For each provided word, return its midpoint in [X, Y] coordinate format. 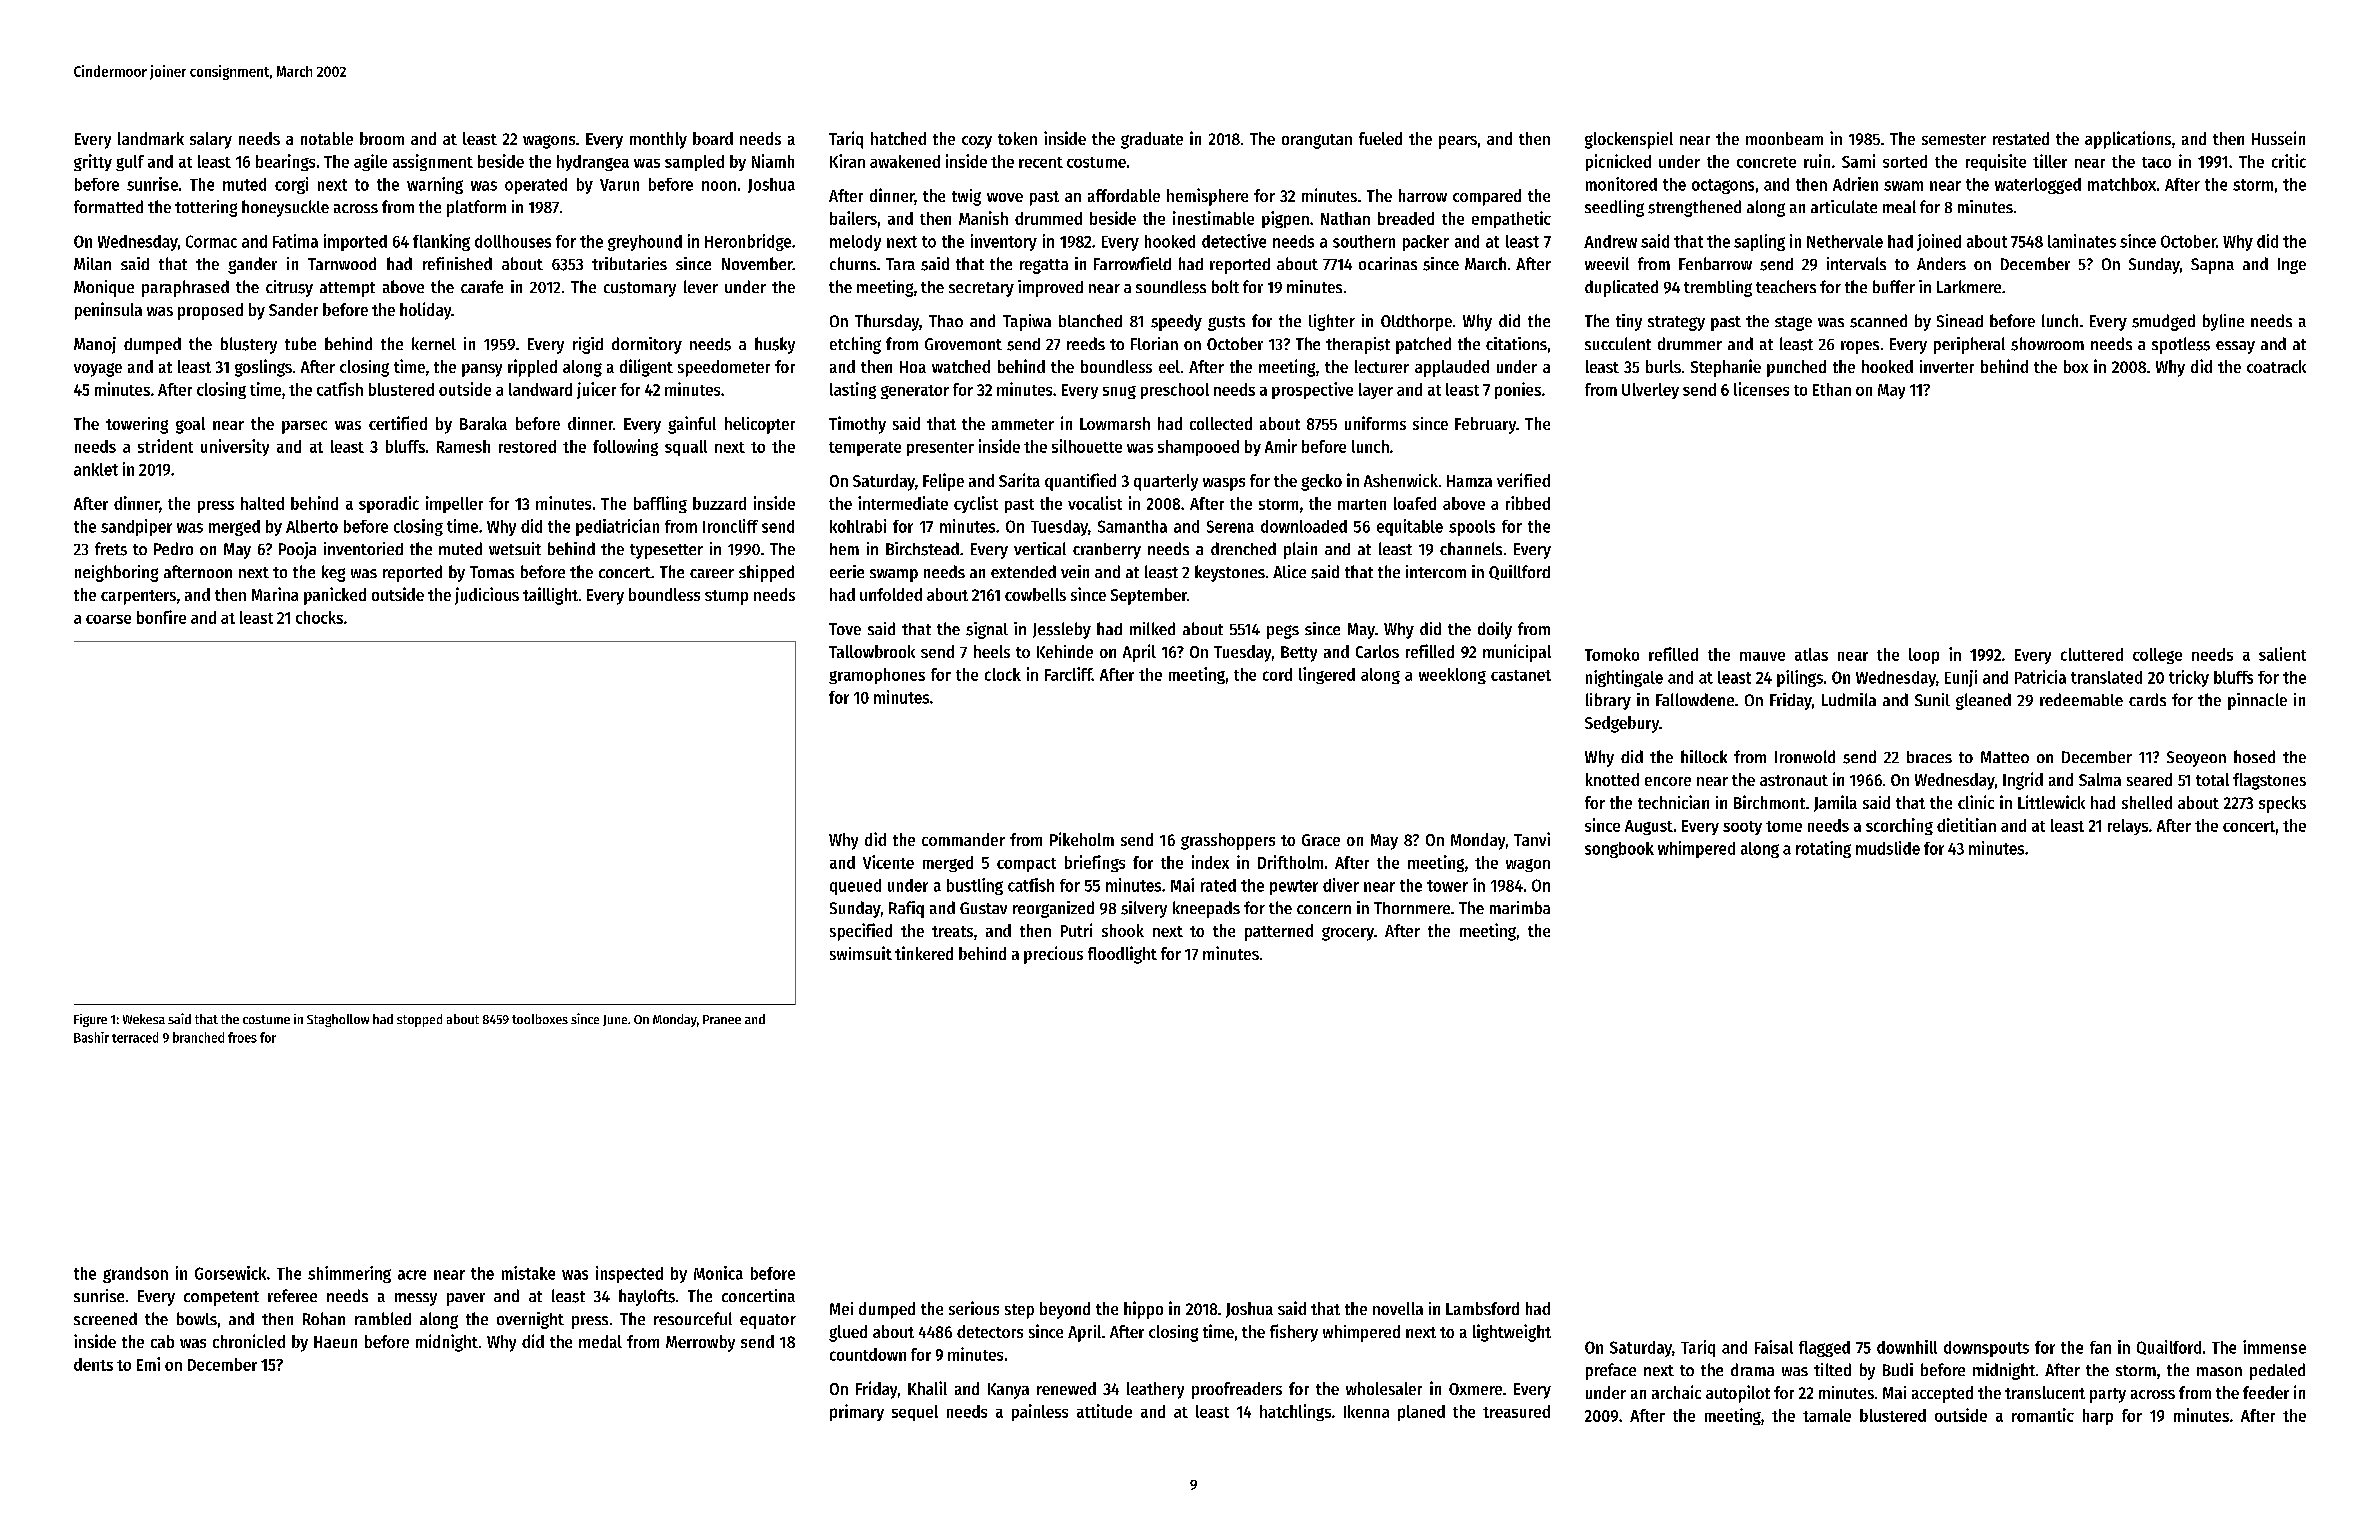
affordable [1124, 195]
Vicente [888, 862]
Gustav [983, 908]
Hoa [913, 367]
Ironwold [1805, 756]
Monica [718, 1273]
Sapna [2212, 266]
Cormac [211, 241]
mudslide [1888, 848]
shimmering [349, 1274]
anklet [96, 469]
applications [2128, 140]
